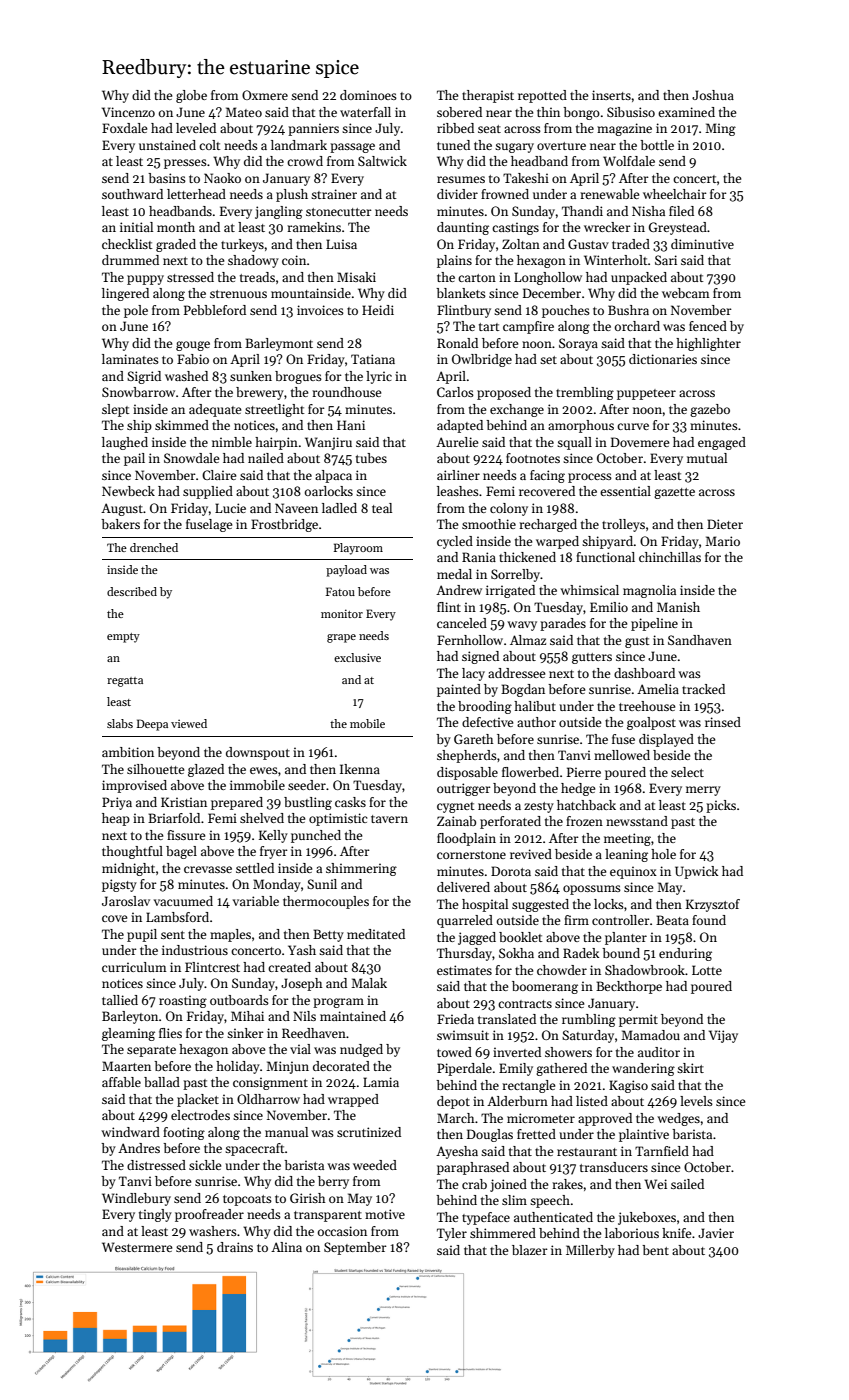 Image resolution: width=849 pixels, height=1400 pixels. What do you see at coordinates (670, 557) in the screenshot?
I see `chinchillas` at bounding box center [670, 557].
